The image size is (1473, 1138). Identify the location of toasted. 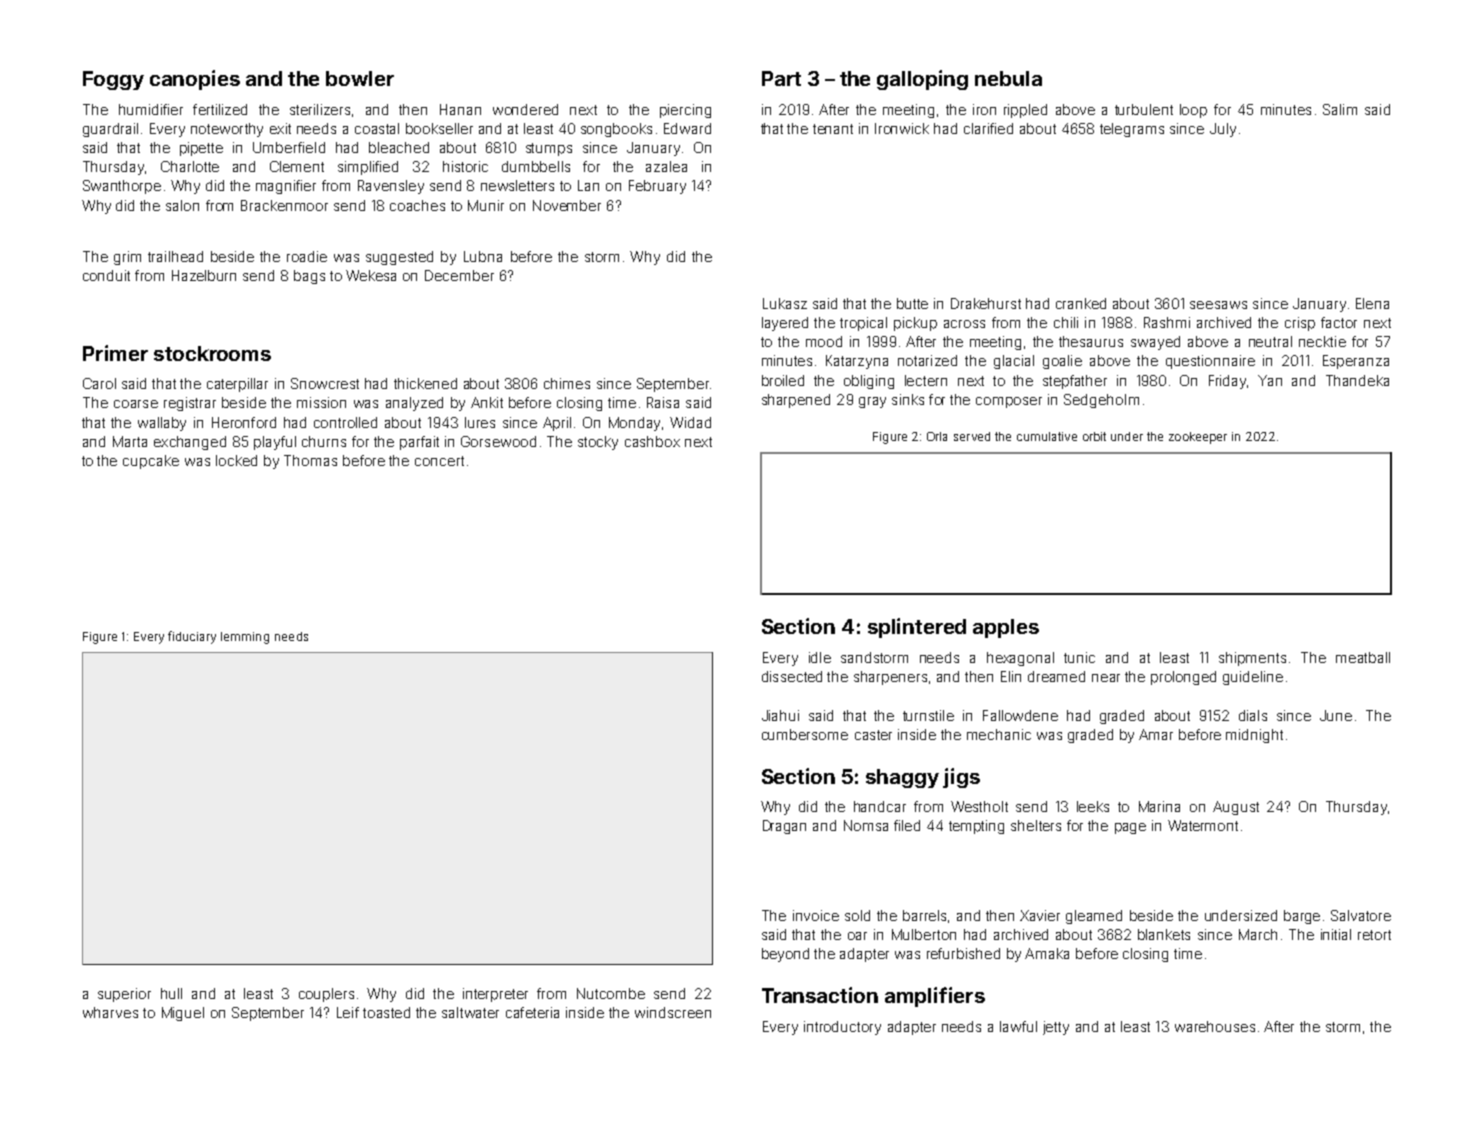
(386, 1012).
